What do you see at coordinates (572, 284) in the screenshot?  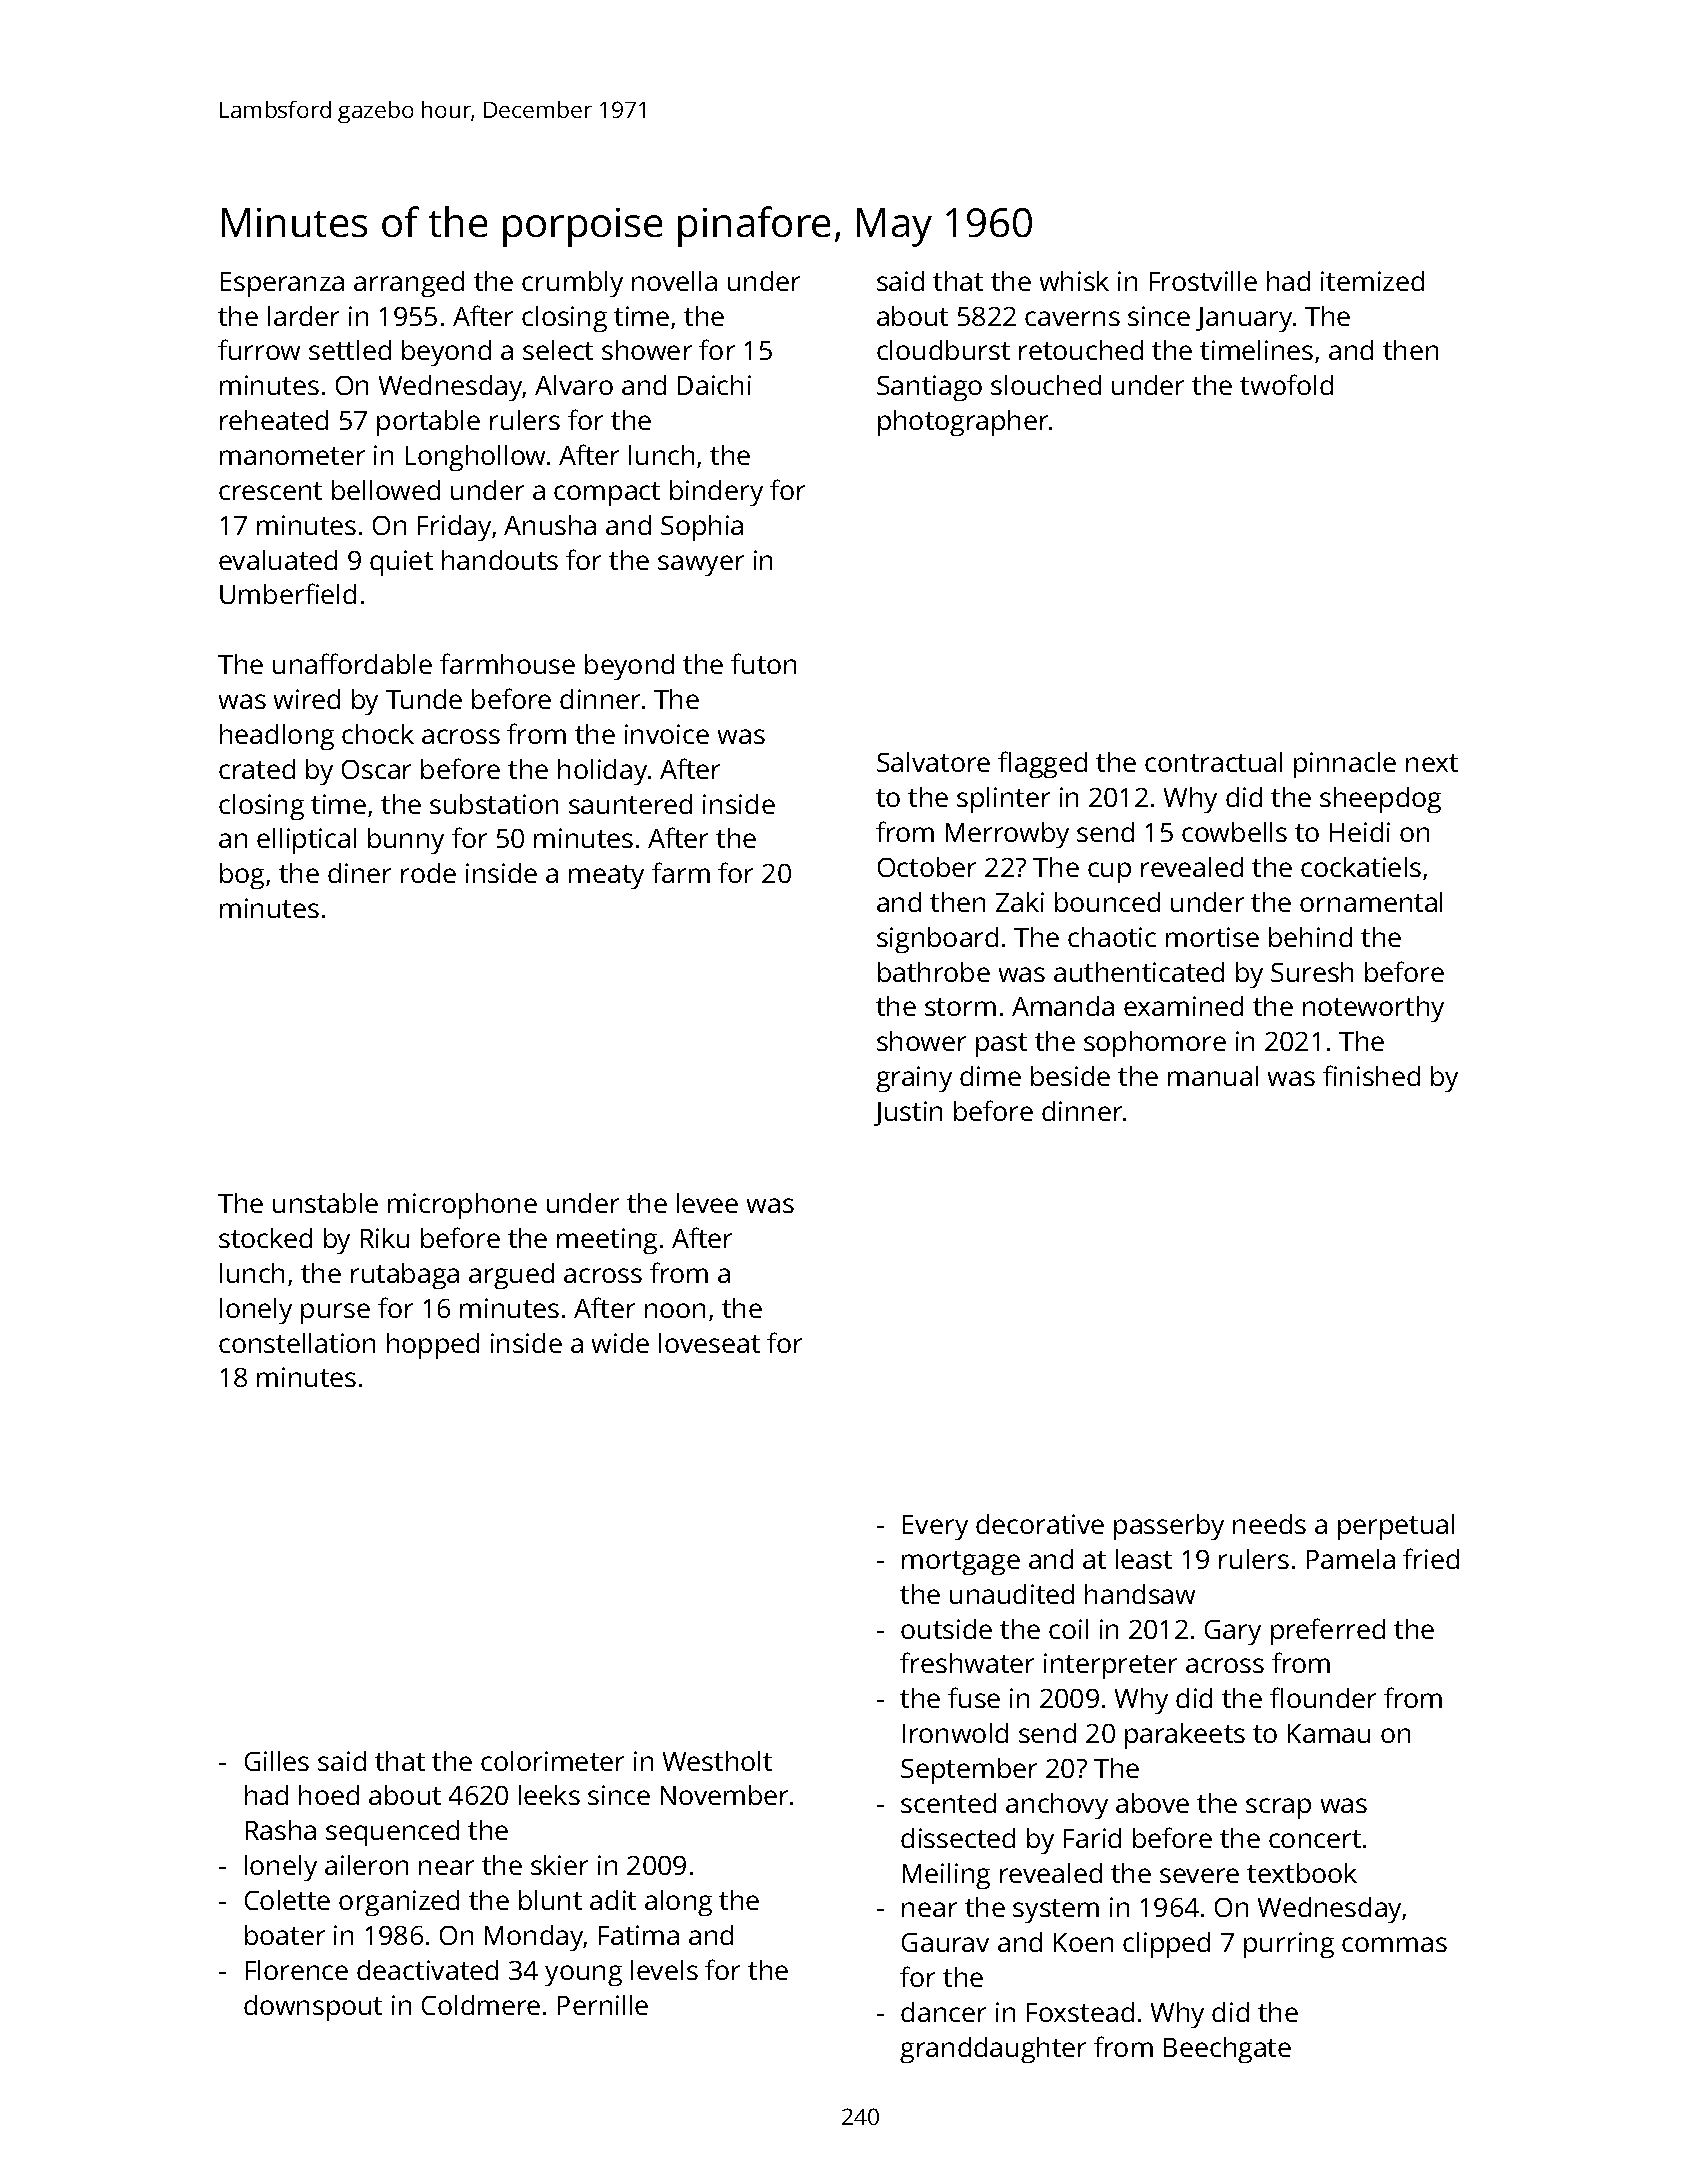 I see `crumbly` at bounding box center [572, 284].
